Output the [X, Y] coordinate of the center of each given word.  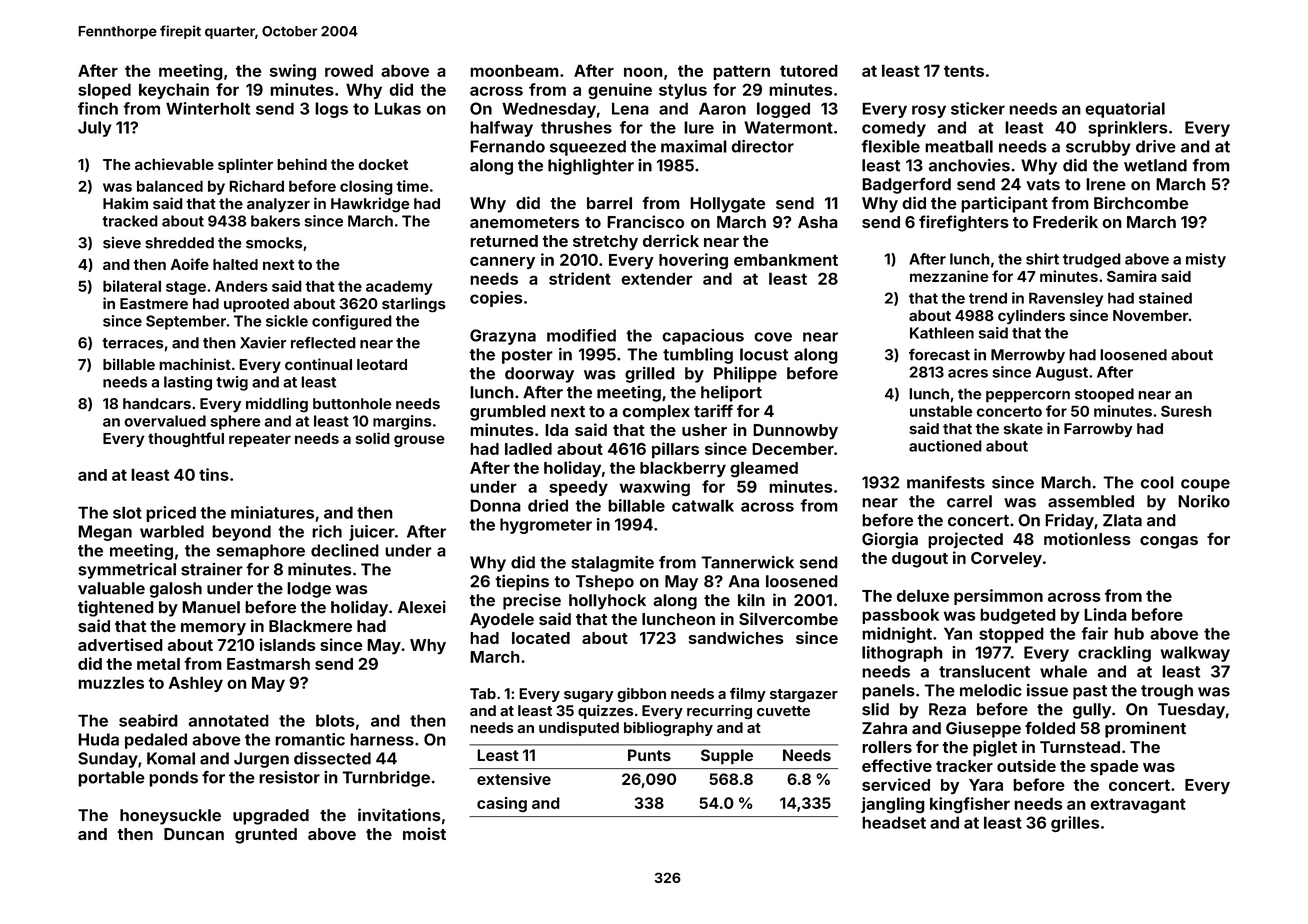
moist [424, 833]
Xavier [263, 343]
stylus [683, 91]
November [1150, 315]
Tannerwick [747, 562]
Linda [1105, 614]
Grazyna [503, 337]
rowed [349, 70]
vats [1043, 185]
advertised [120, 644]
